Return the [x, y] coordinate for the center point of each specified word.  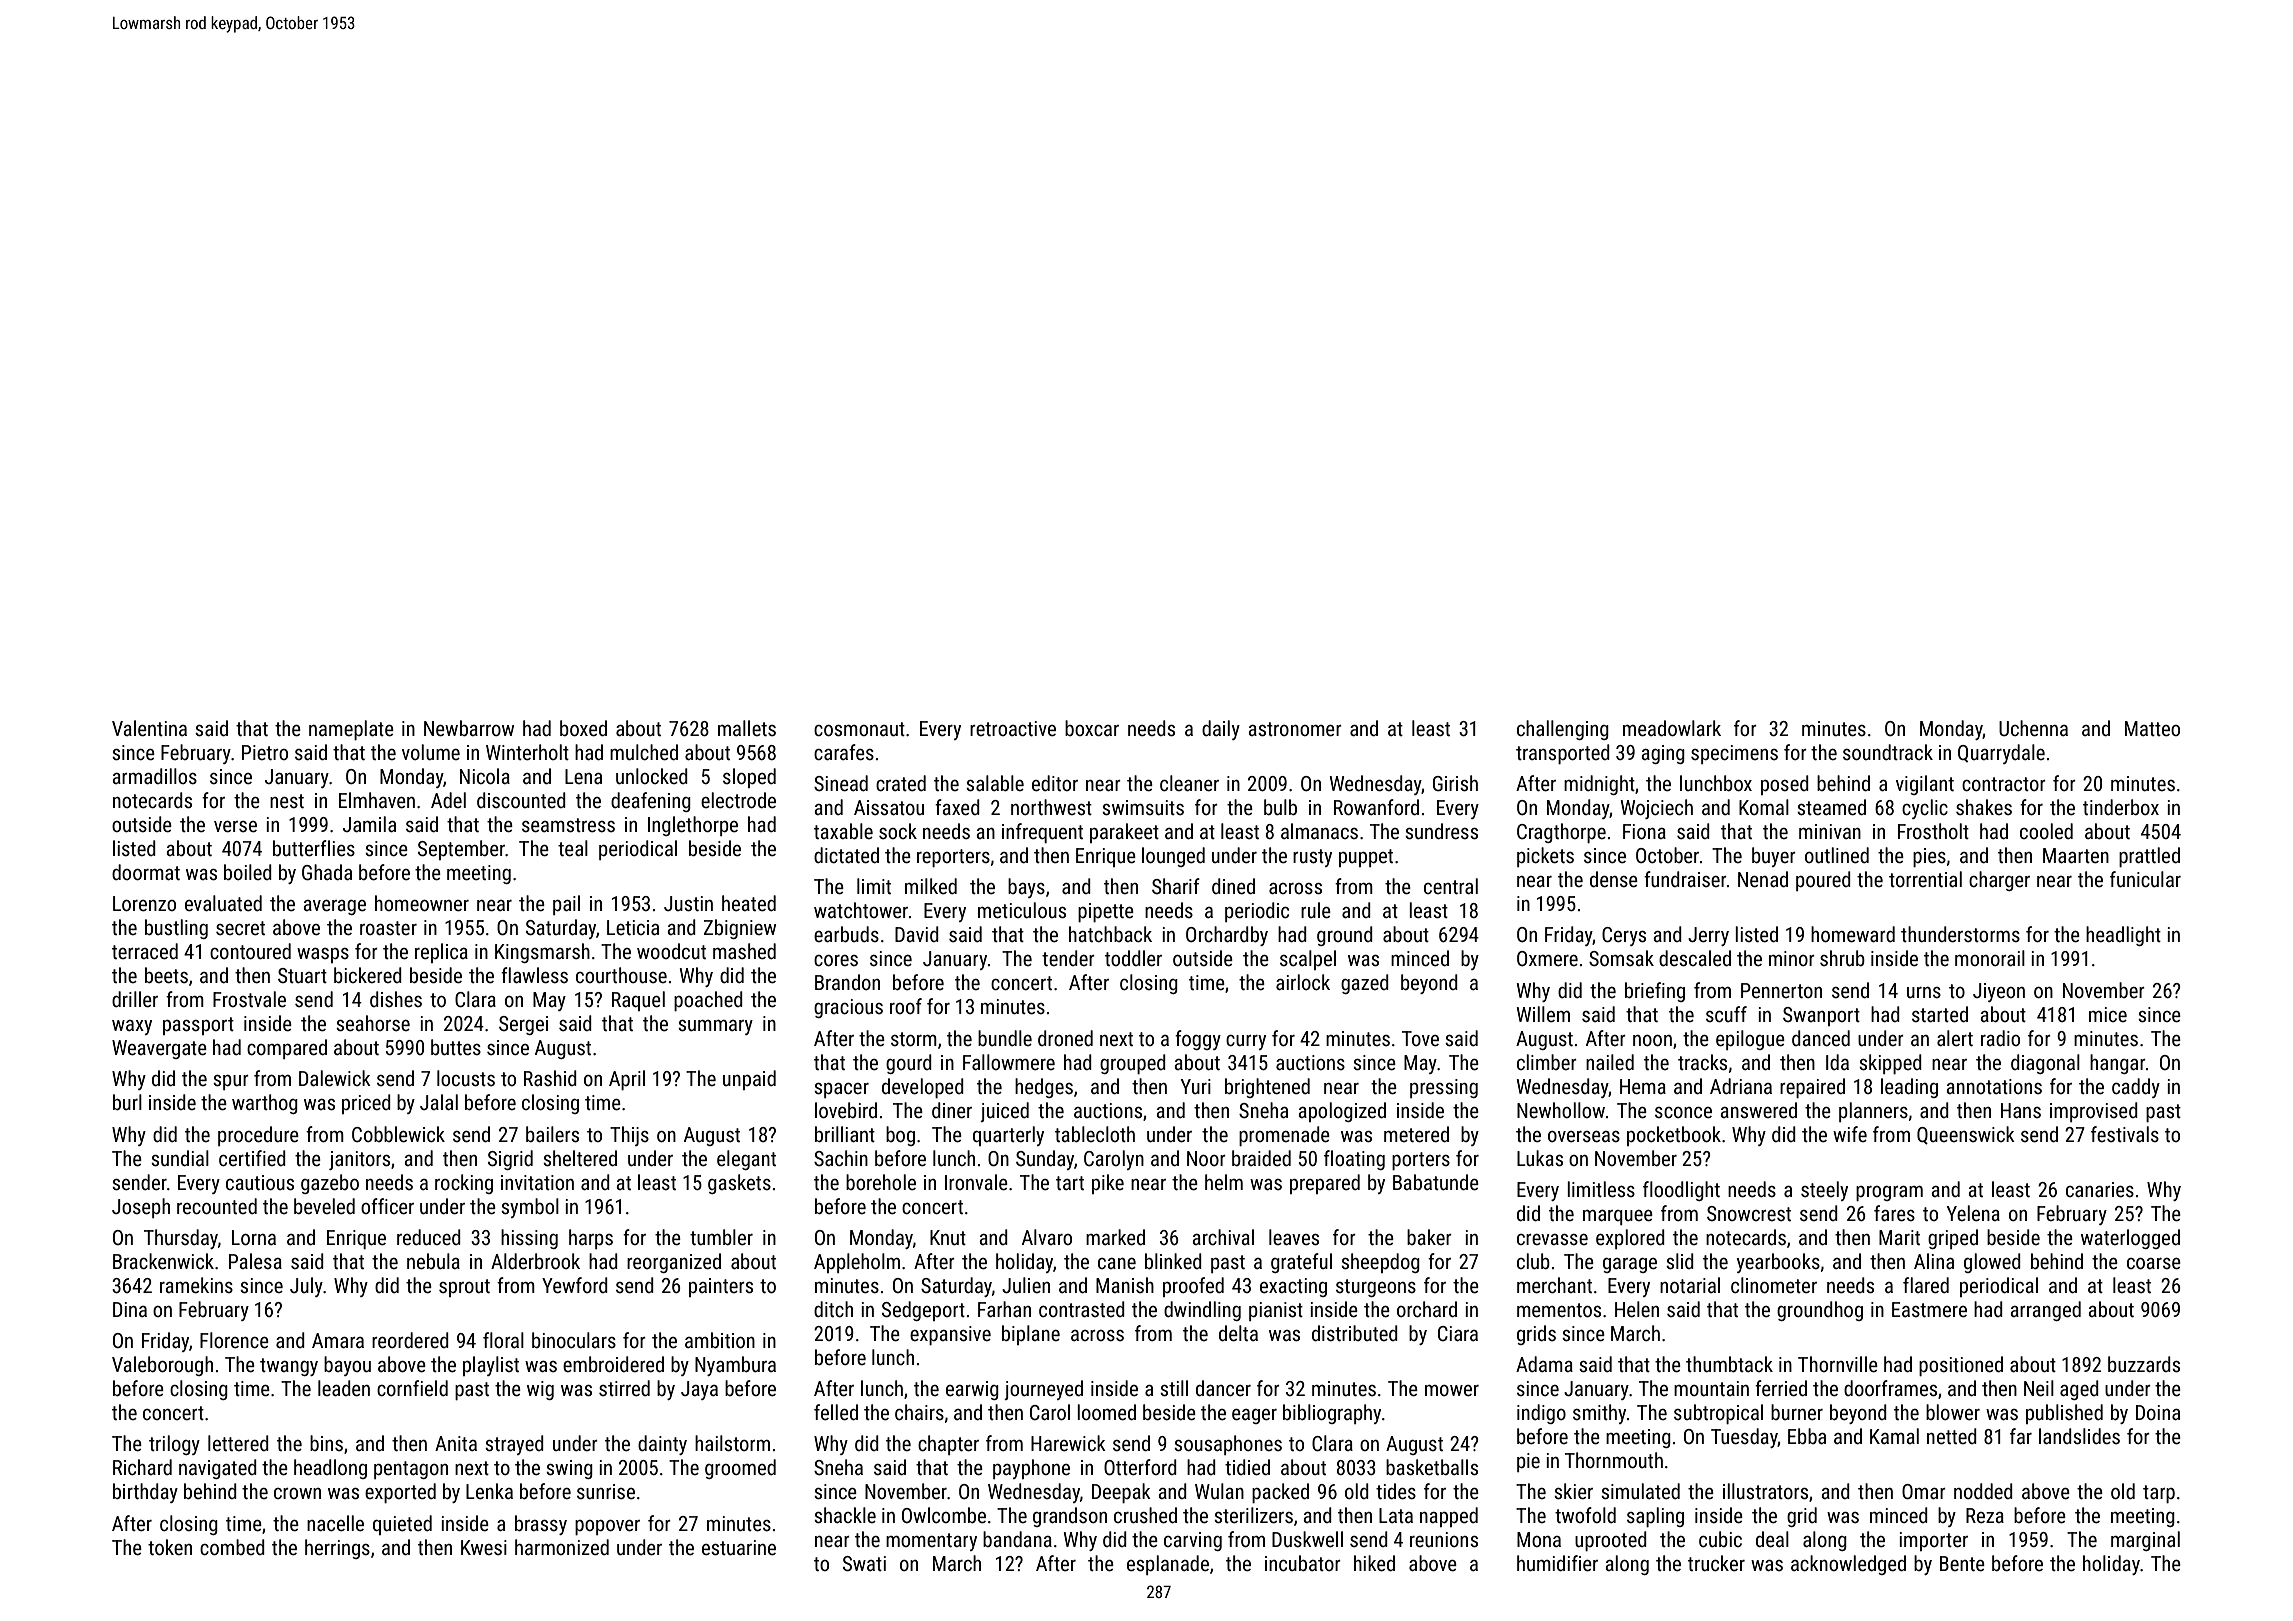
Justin [688, 904]
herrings [337, 1549]
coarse [2154, 1264]
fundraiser [1685, 879]
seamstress [568, 825]
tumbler [721, 1237]
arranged [2046, 1311]
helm [1224, 1182]
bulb [1280, 807]
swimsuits [1143, 808]
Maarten [2076, 856]
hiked [1374, 1563]
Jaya [699, 1390]
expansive [950, 1335]
